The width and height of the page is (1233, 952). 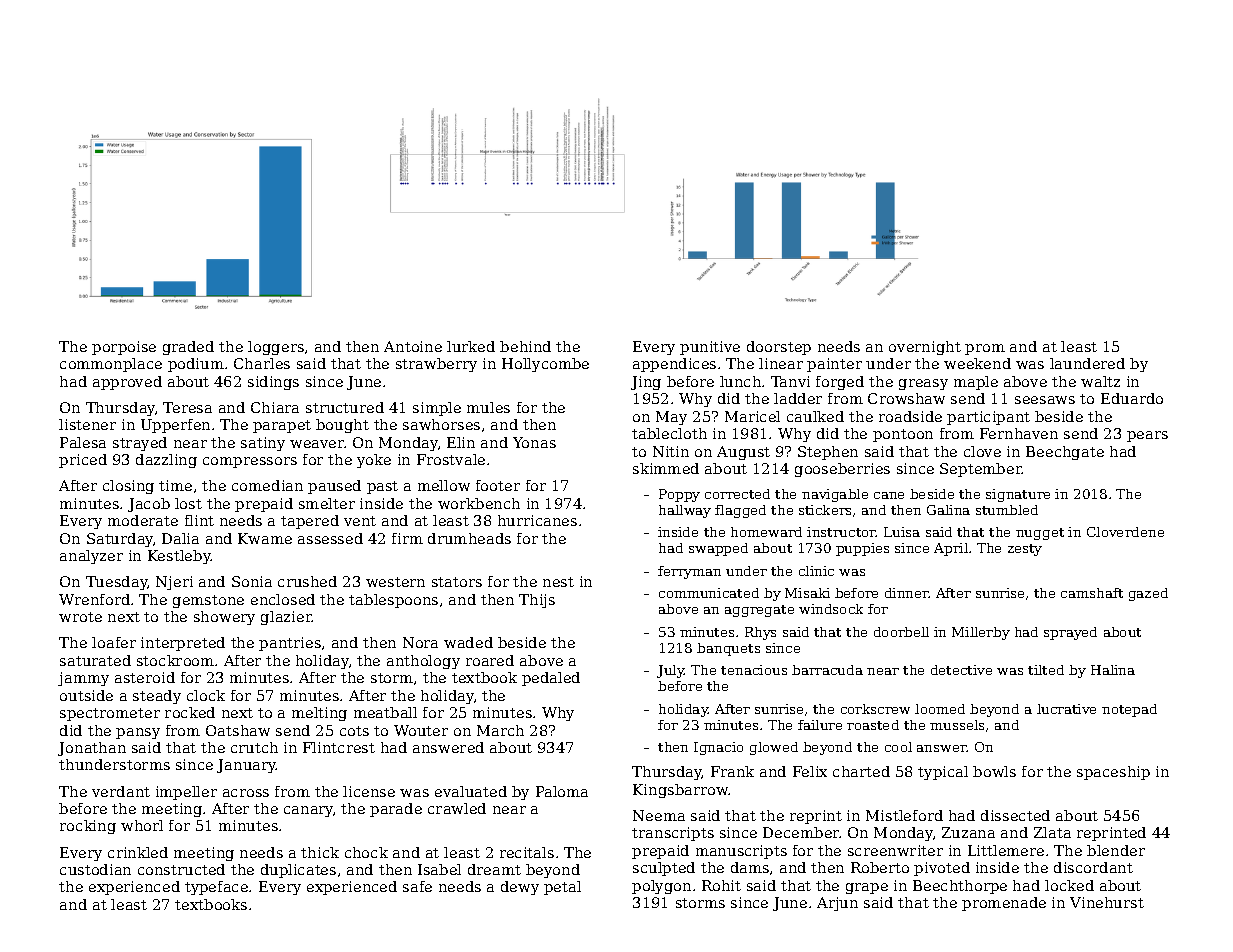 What do you see at coordinates (121, 791) in the page?
I see `verdant` at bounding box center [121, 791].
